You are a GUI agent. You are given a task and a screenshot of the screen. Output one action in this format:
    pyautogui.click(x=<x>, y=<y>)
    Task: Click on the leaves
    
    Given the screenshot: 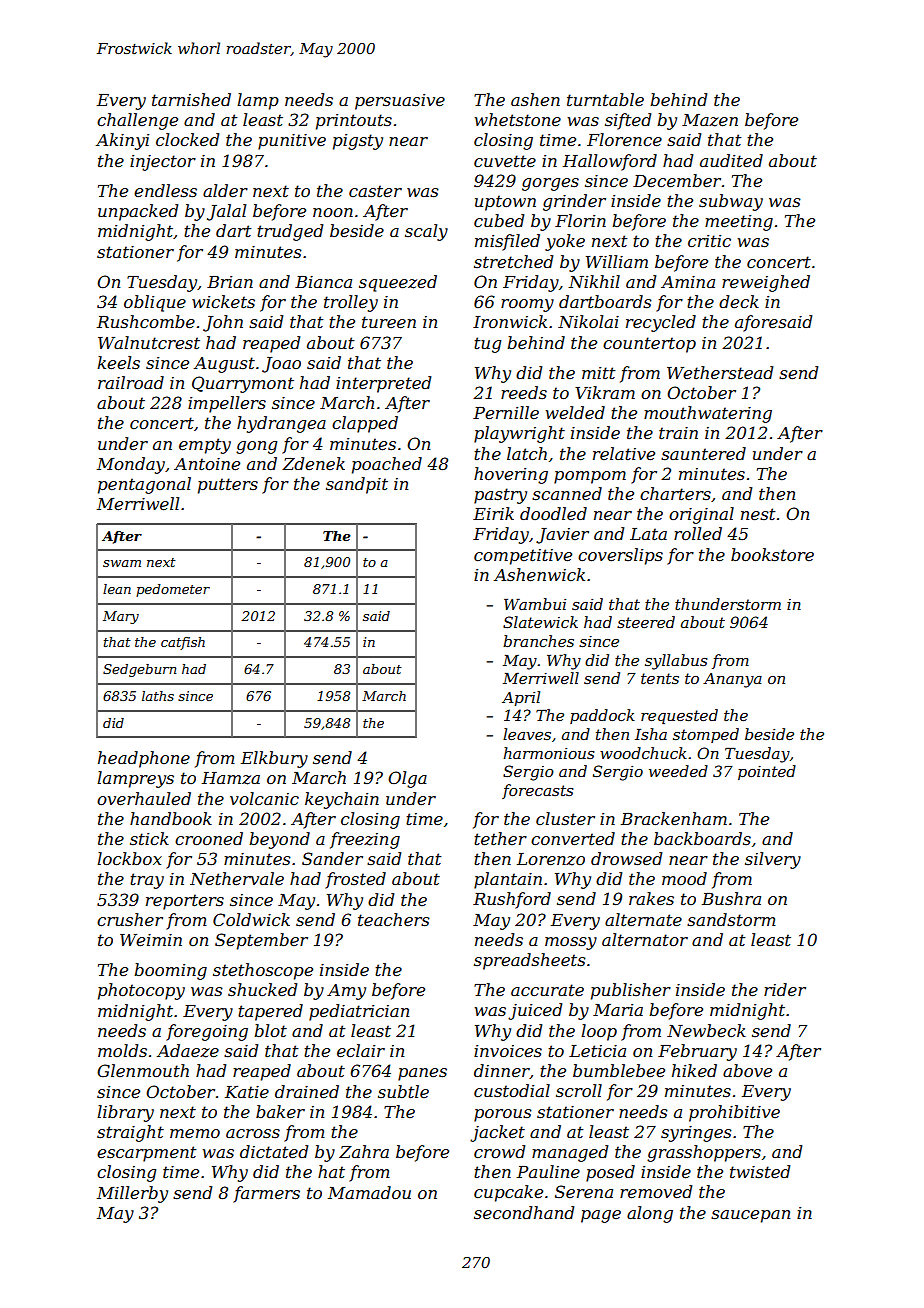 What is the action you would take?
    pyautogui.click(x=527, y=734)
